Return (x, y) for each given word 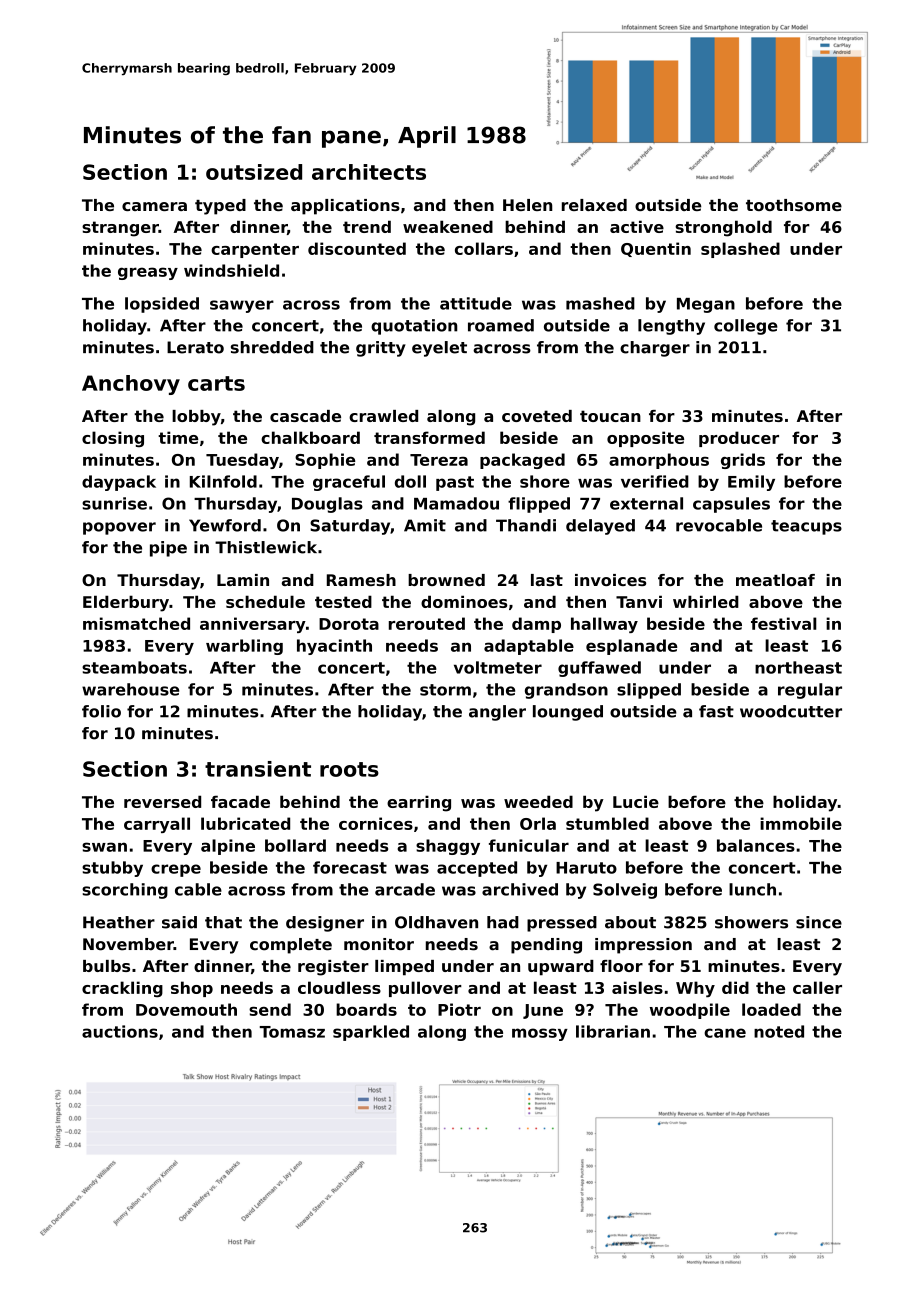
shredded (272, 347)
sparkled (371, 1033)
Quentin (656, 249)
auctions (120, 1031)
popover (119, 528)
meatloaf (775, 580)
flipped (539, 505)
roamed (501, 325)
